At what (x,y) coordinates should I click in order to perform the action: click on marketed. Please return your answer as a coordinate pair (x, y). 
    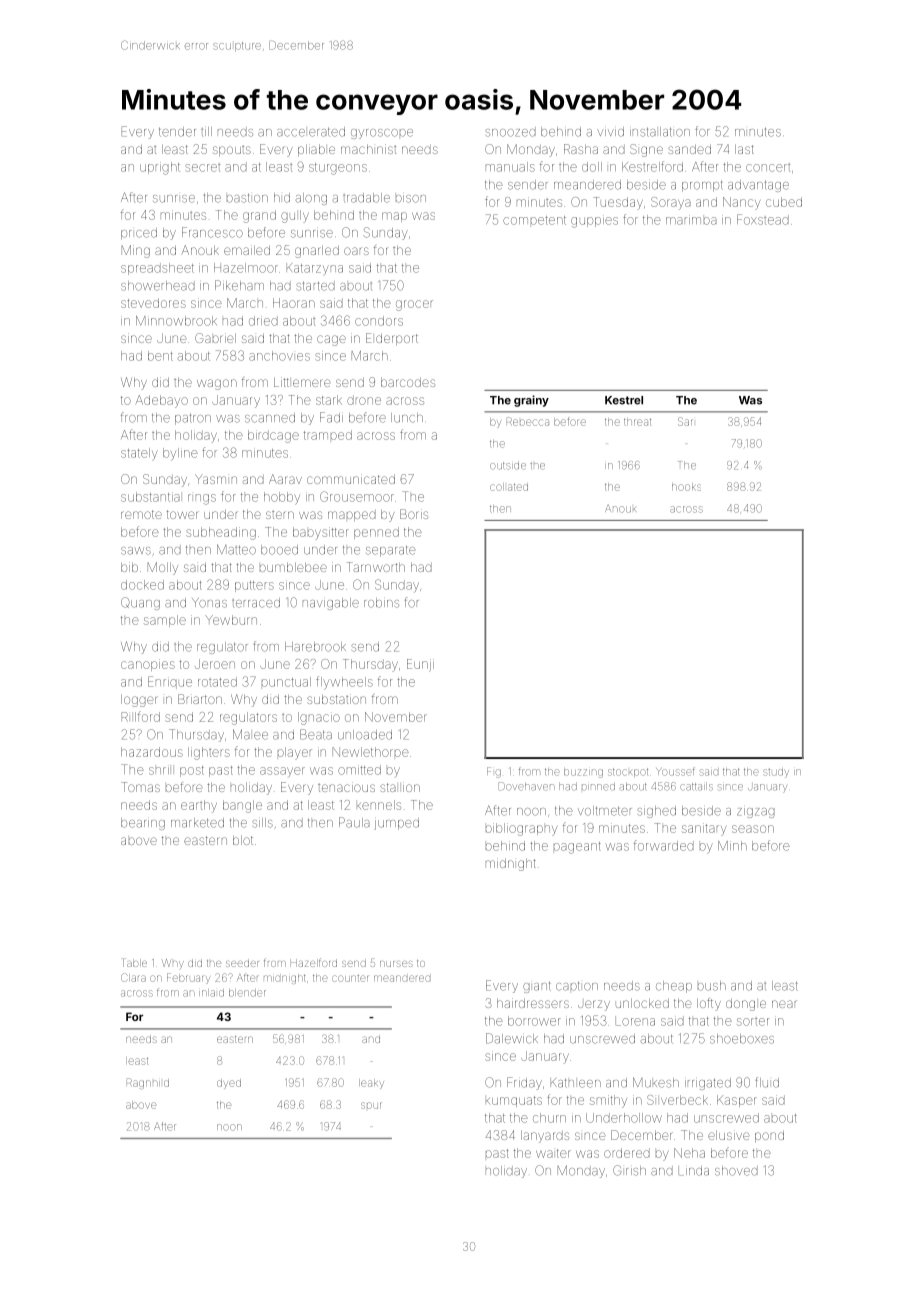
    Looking at the image, I should click on (197, 823).
